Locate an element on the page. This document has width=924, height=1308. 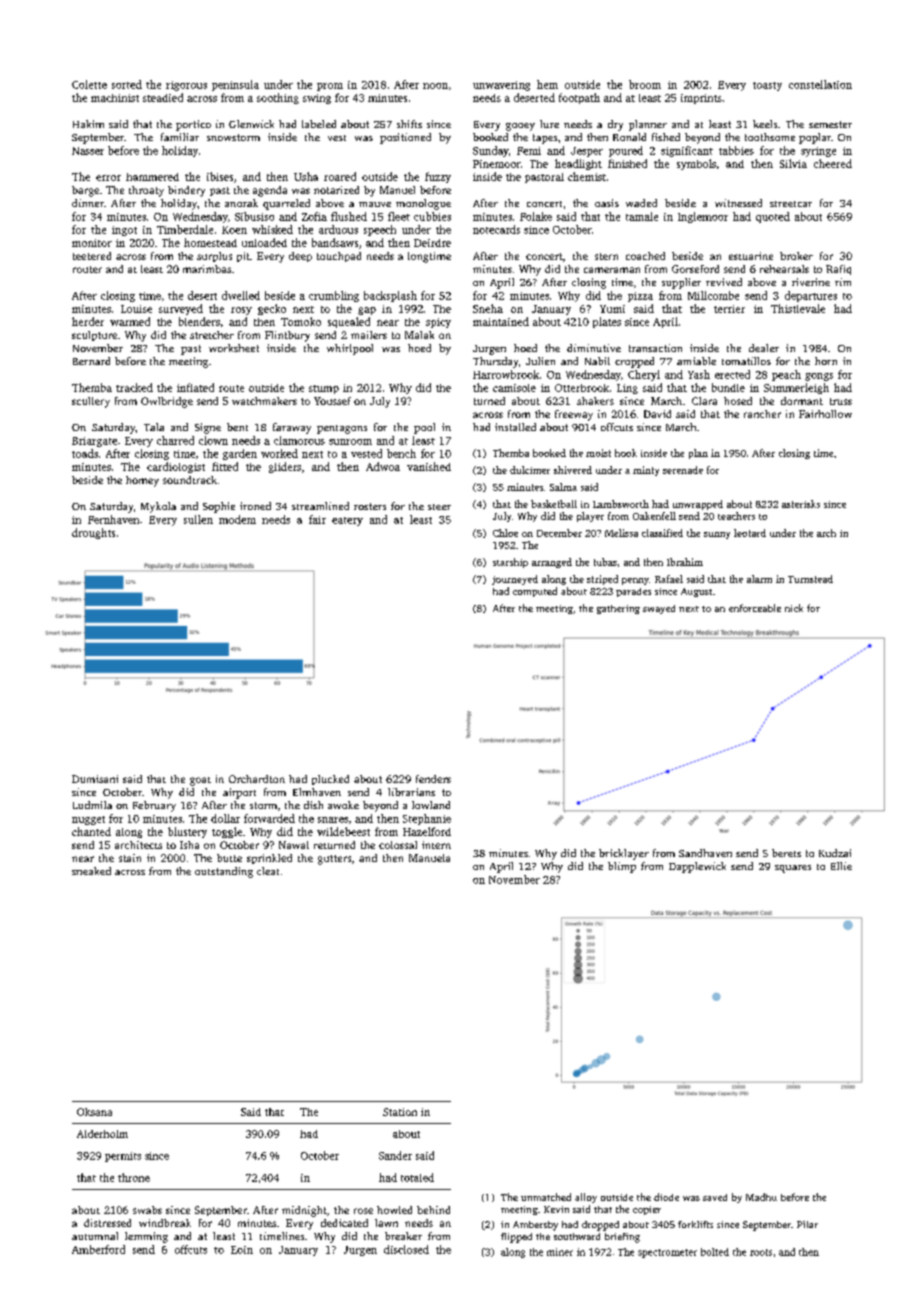
Tala is located at coordinates (154, 427).
